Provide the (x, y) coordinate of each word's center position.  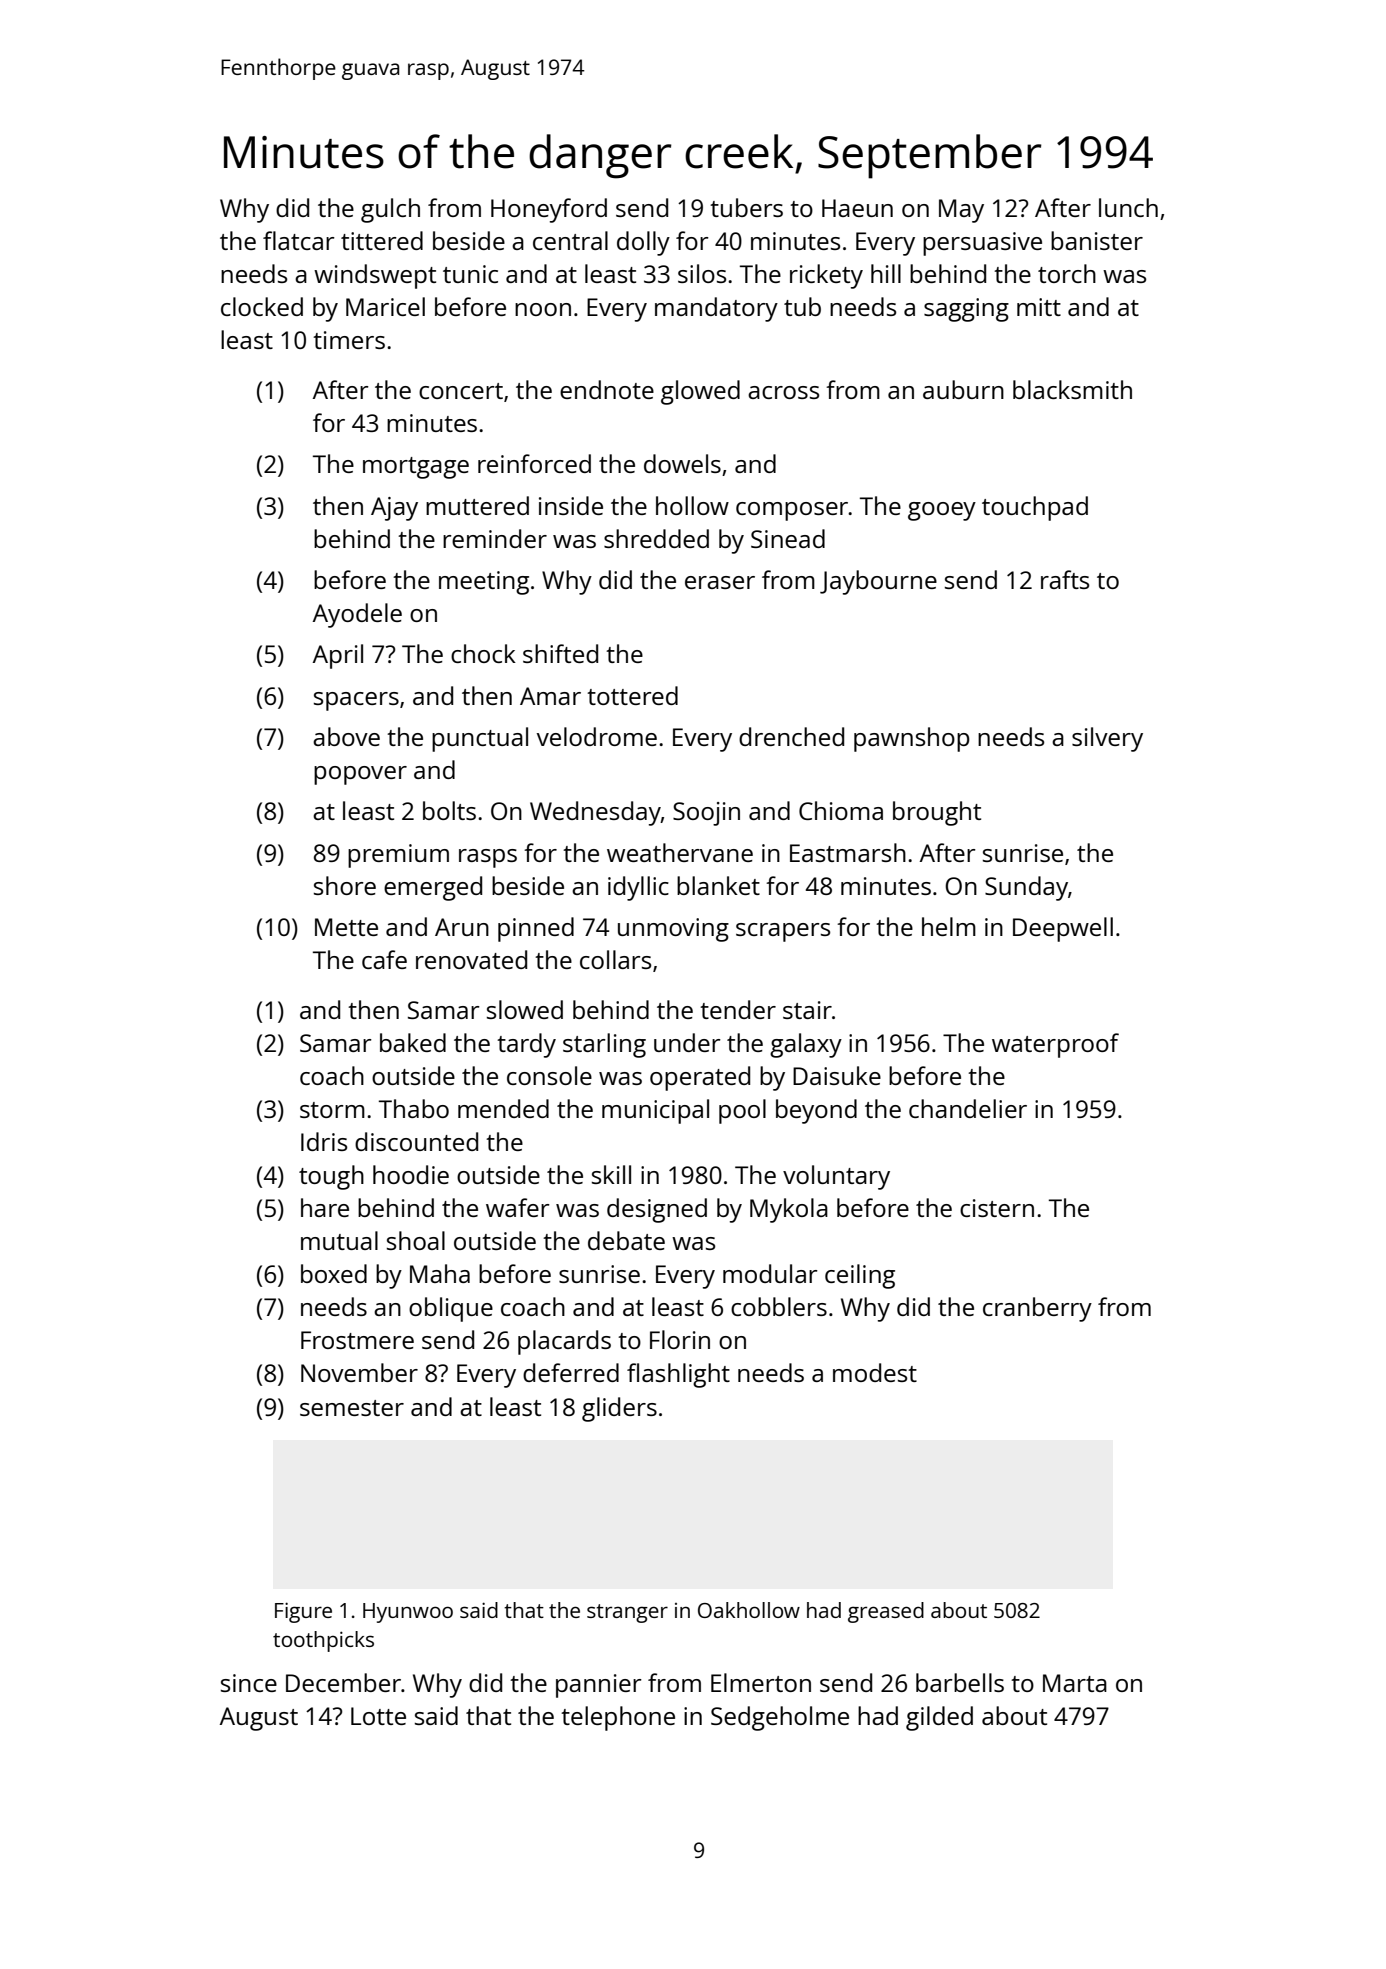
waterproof (1055, 1045)
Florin (680, 1339)
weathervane (680, 852)
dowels (682, 463)
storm (332, 1110)
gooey (942, 511)
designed (657, 1210)
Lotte (378, 1716)
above (346, 736)
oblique (451, 1309)
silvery (1107, 739)
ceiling (860, 1276)
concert (461, 391)
